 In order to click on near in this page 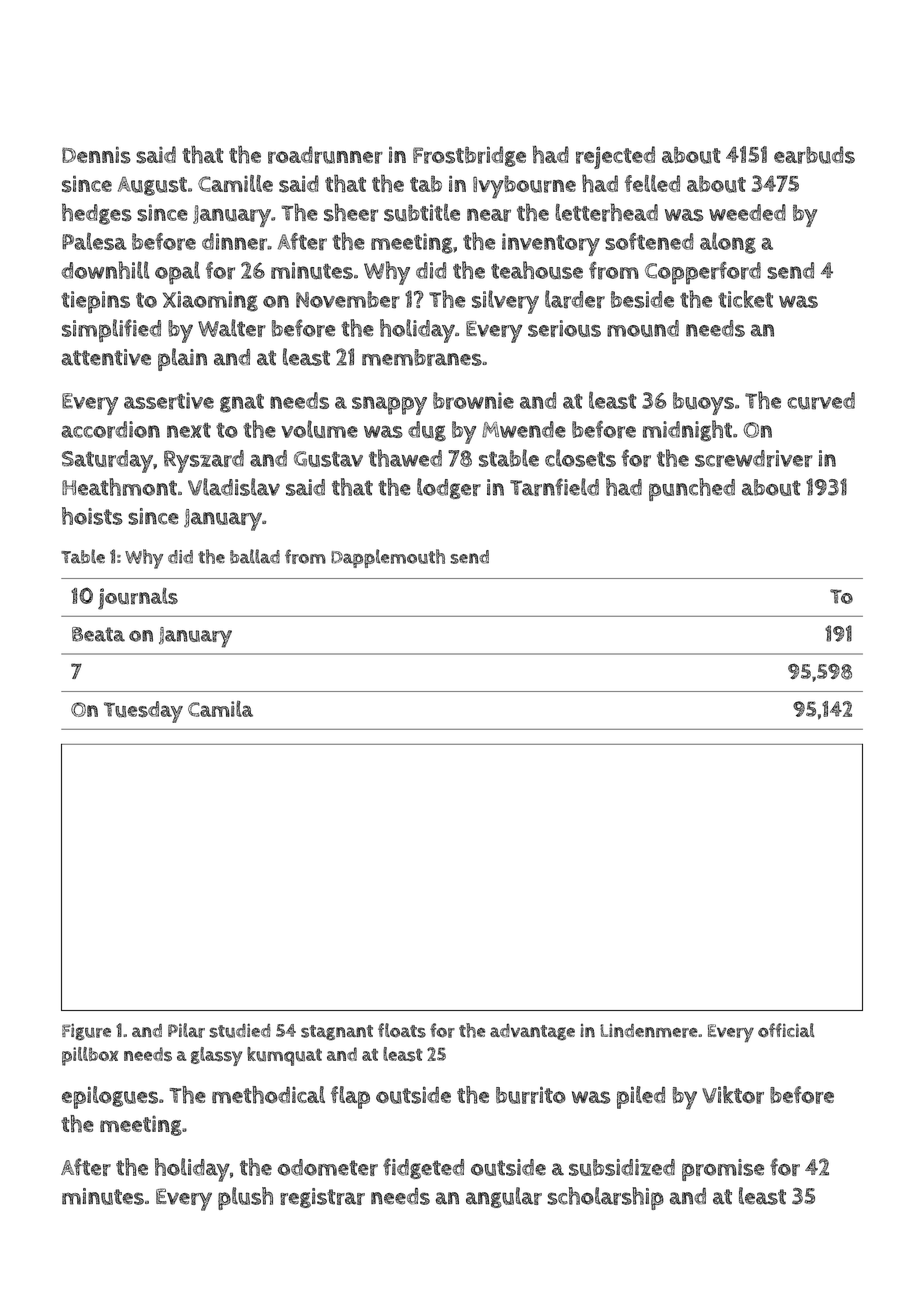, I will do `click(489, 215)`.
